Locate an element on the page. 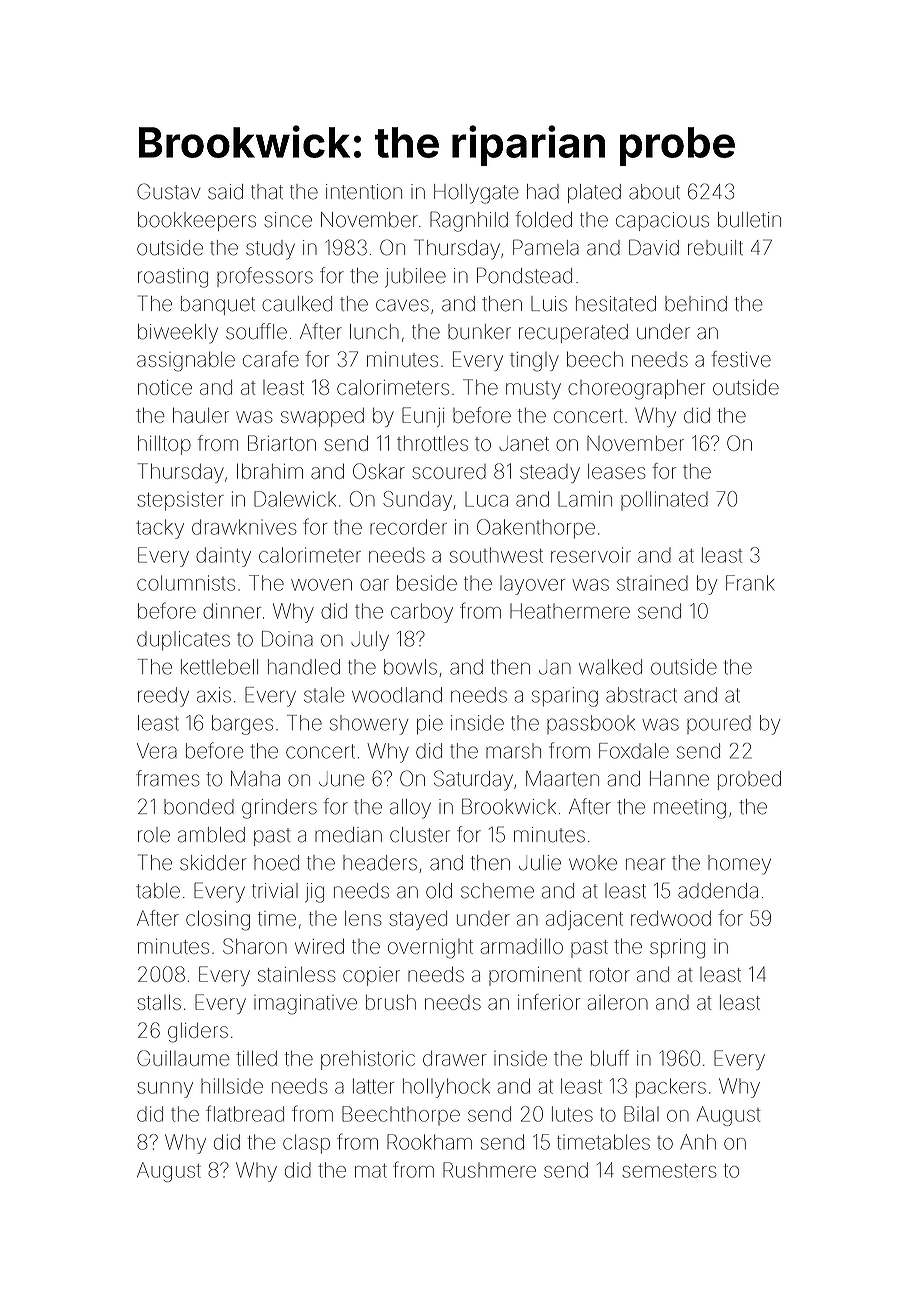 The image size is (924, 1314). Dalewick is located at coordinates (295, 499).
